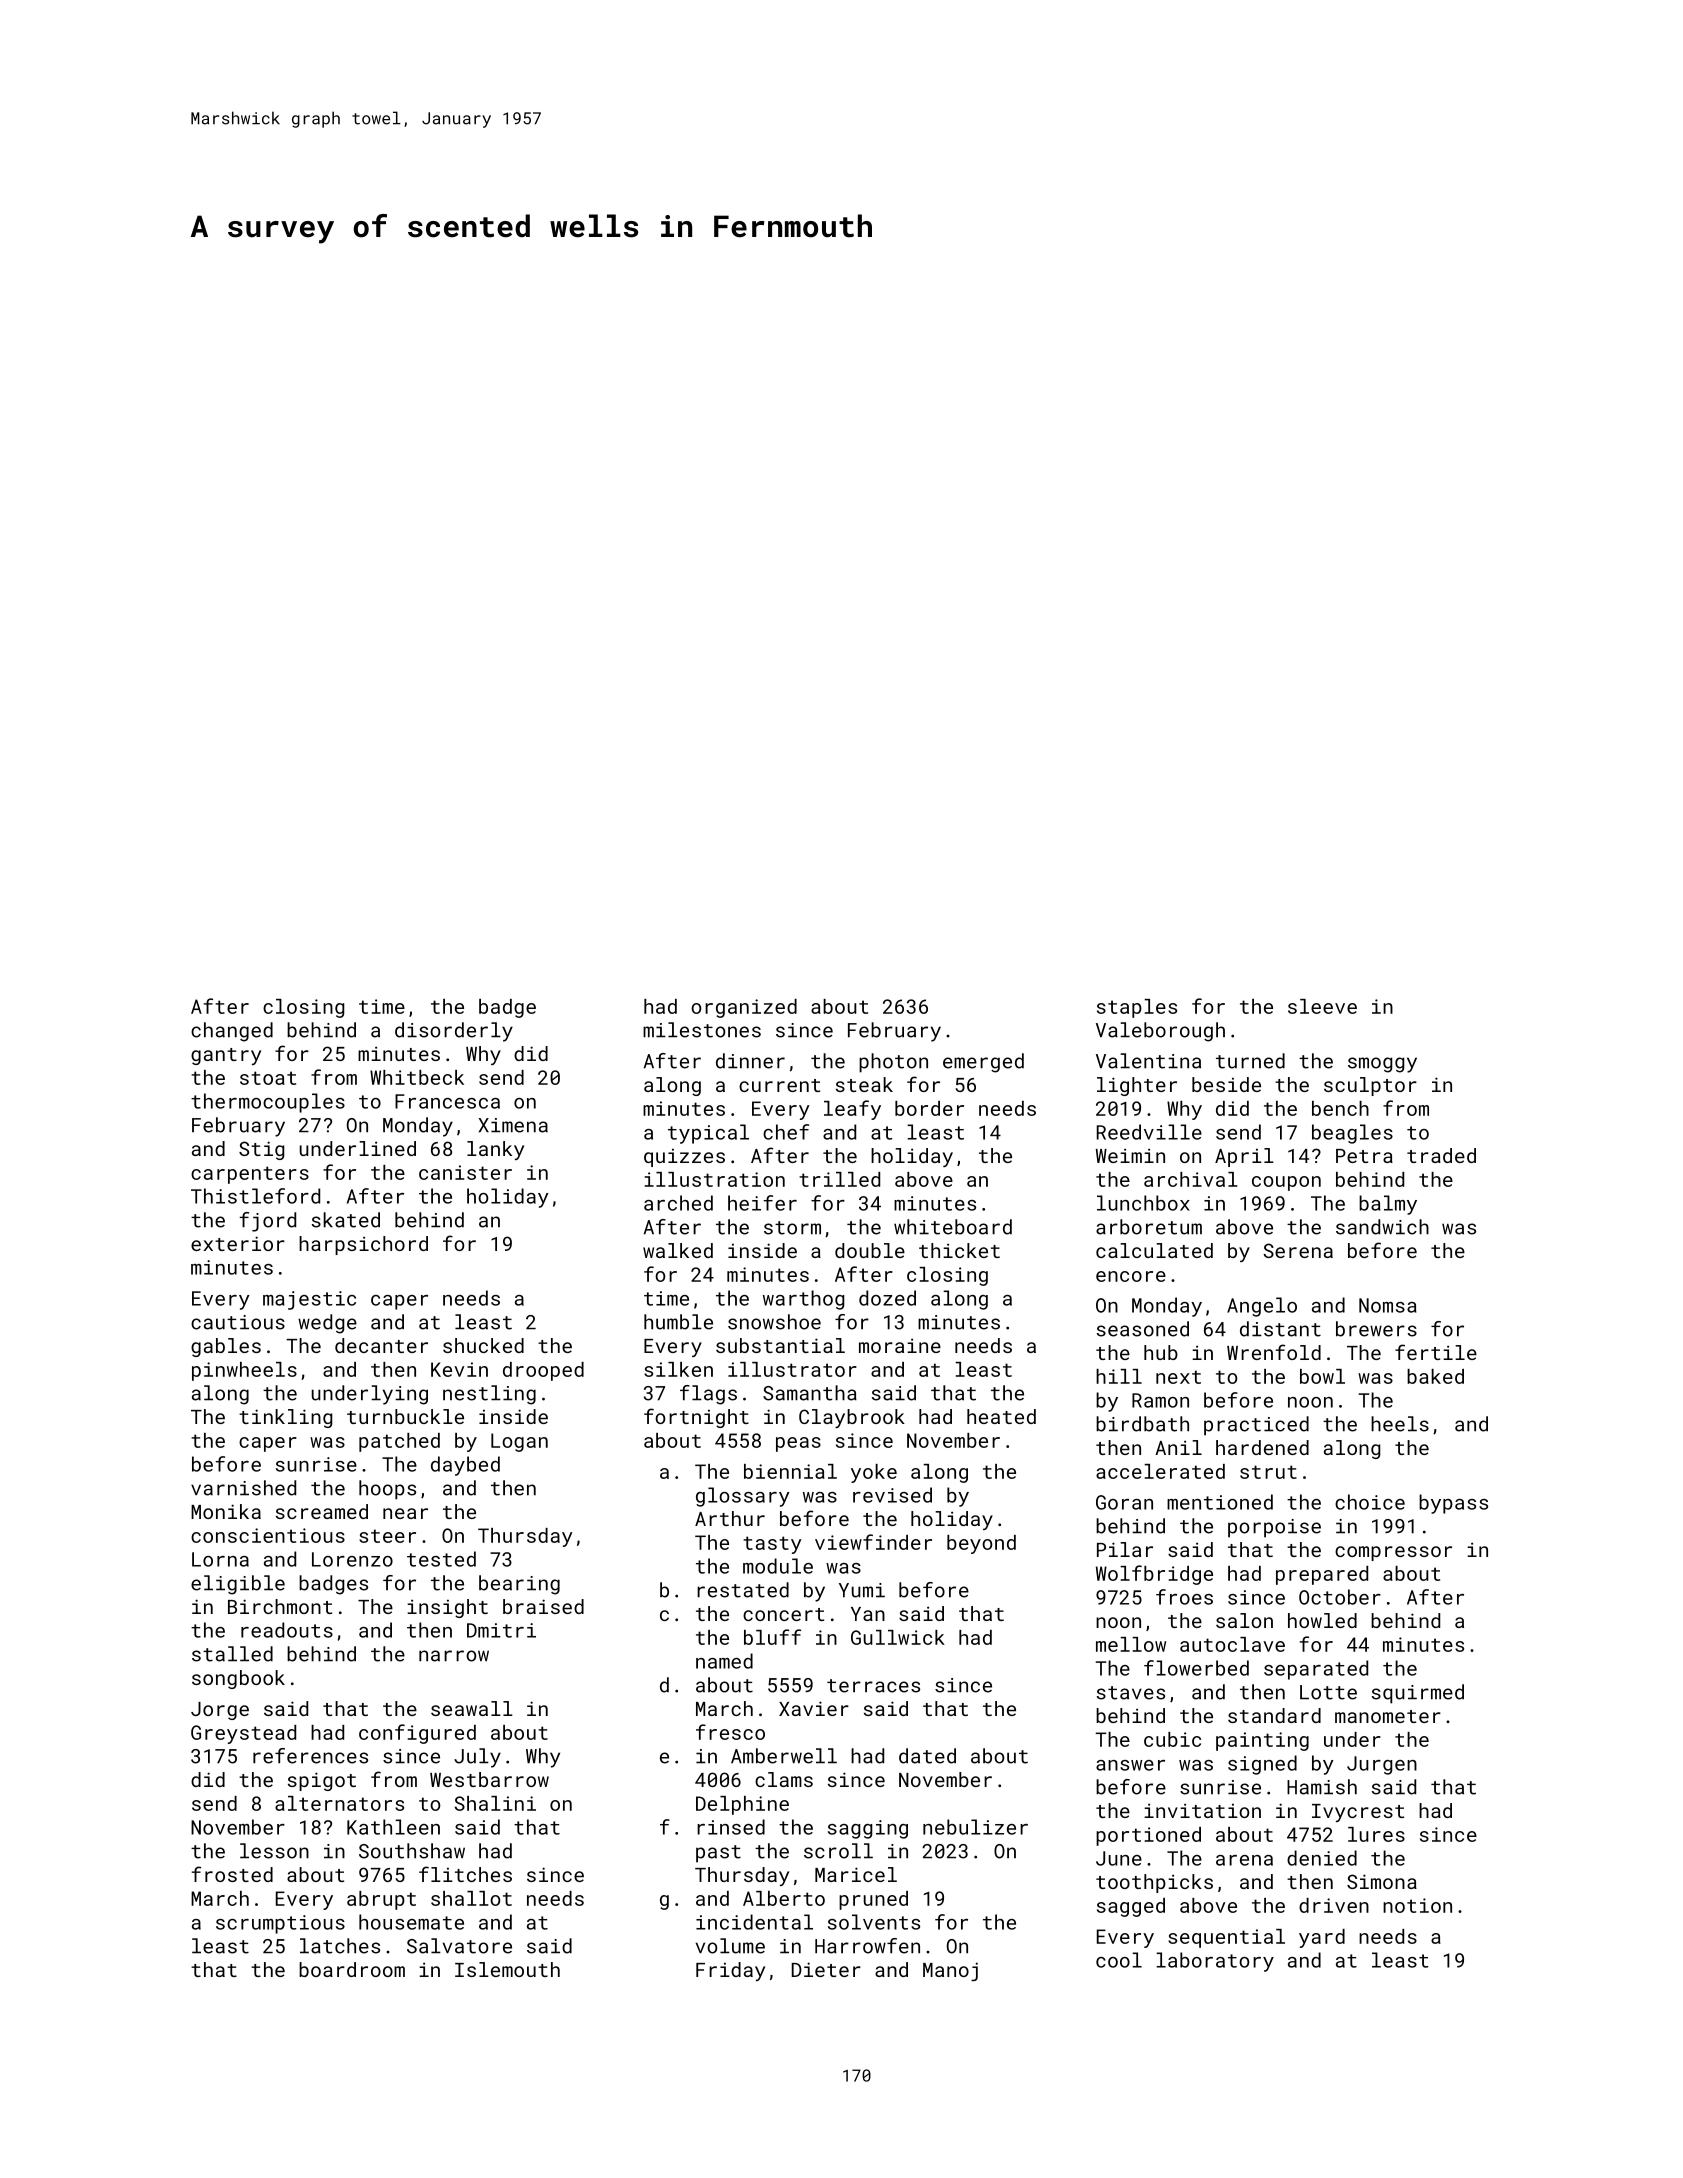 This page has width=1683, height=2178. What do you see at coordinates (459, 1946) in the page?
I see `Salvatore` at bounding box center [459, 1946].
